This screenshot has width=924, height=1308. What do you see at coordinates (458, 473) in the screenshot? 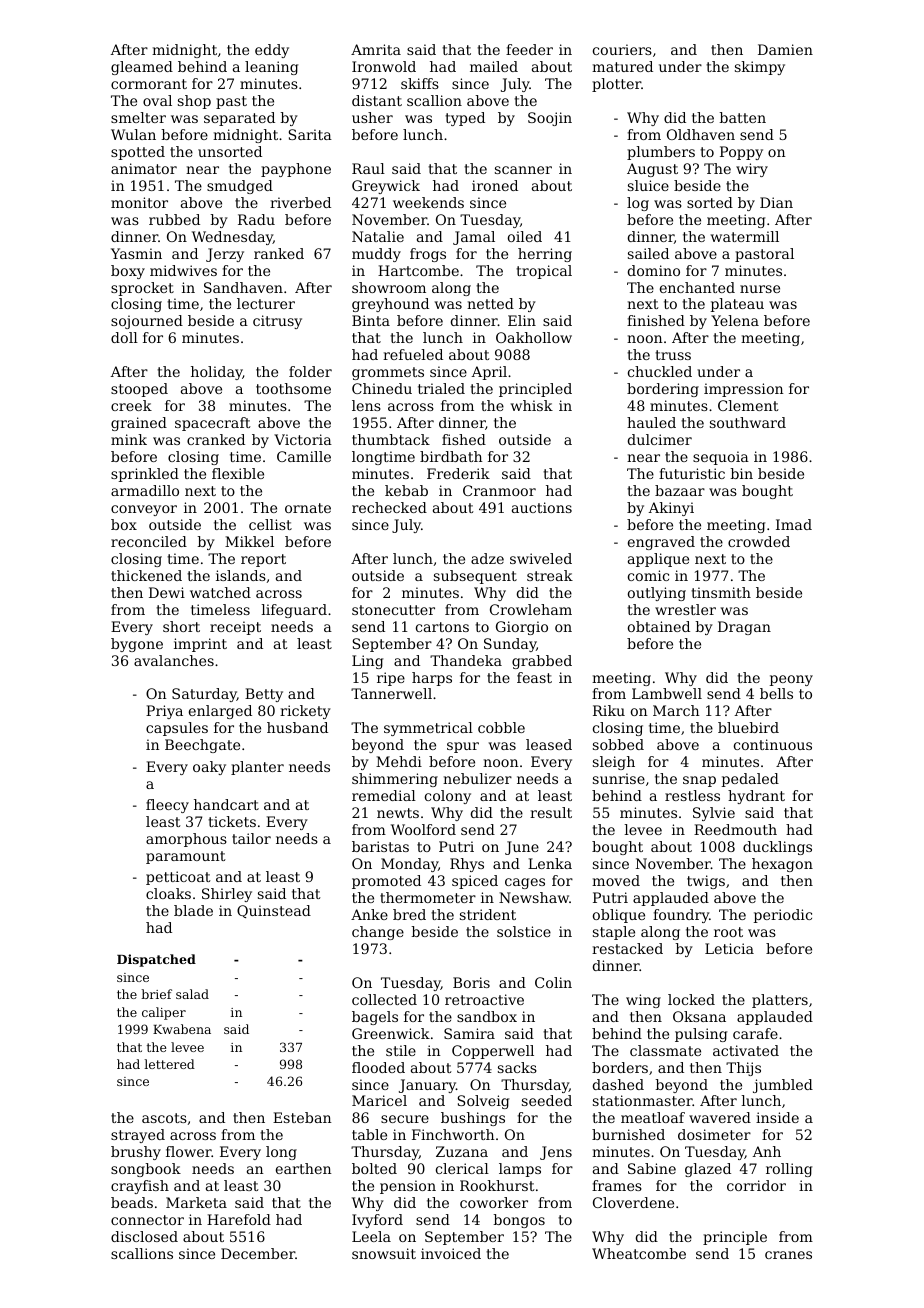
I see `Frederik` at bounding box center [458, 473].
